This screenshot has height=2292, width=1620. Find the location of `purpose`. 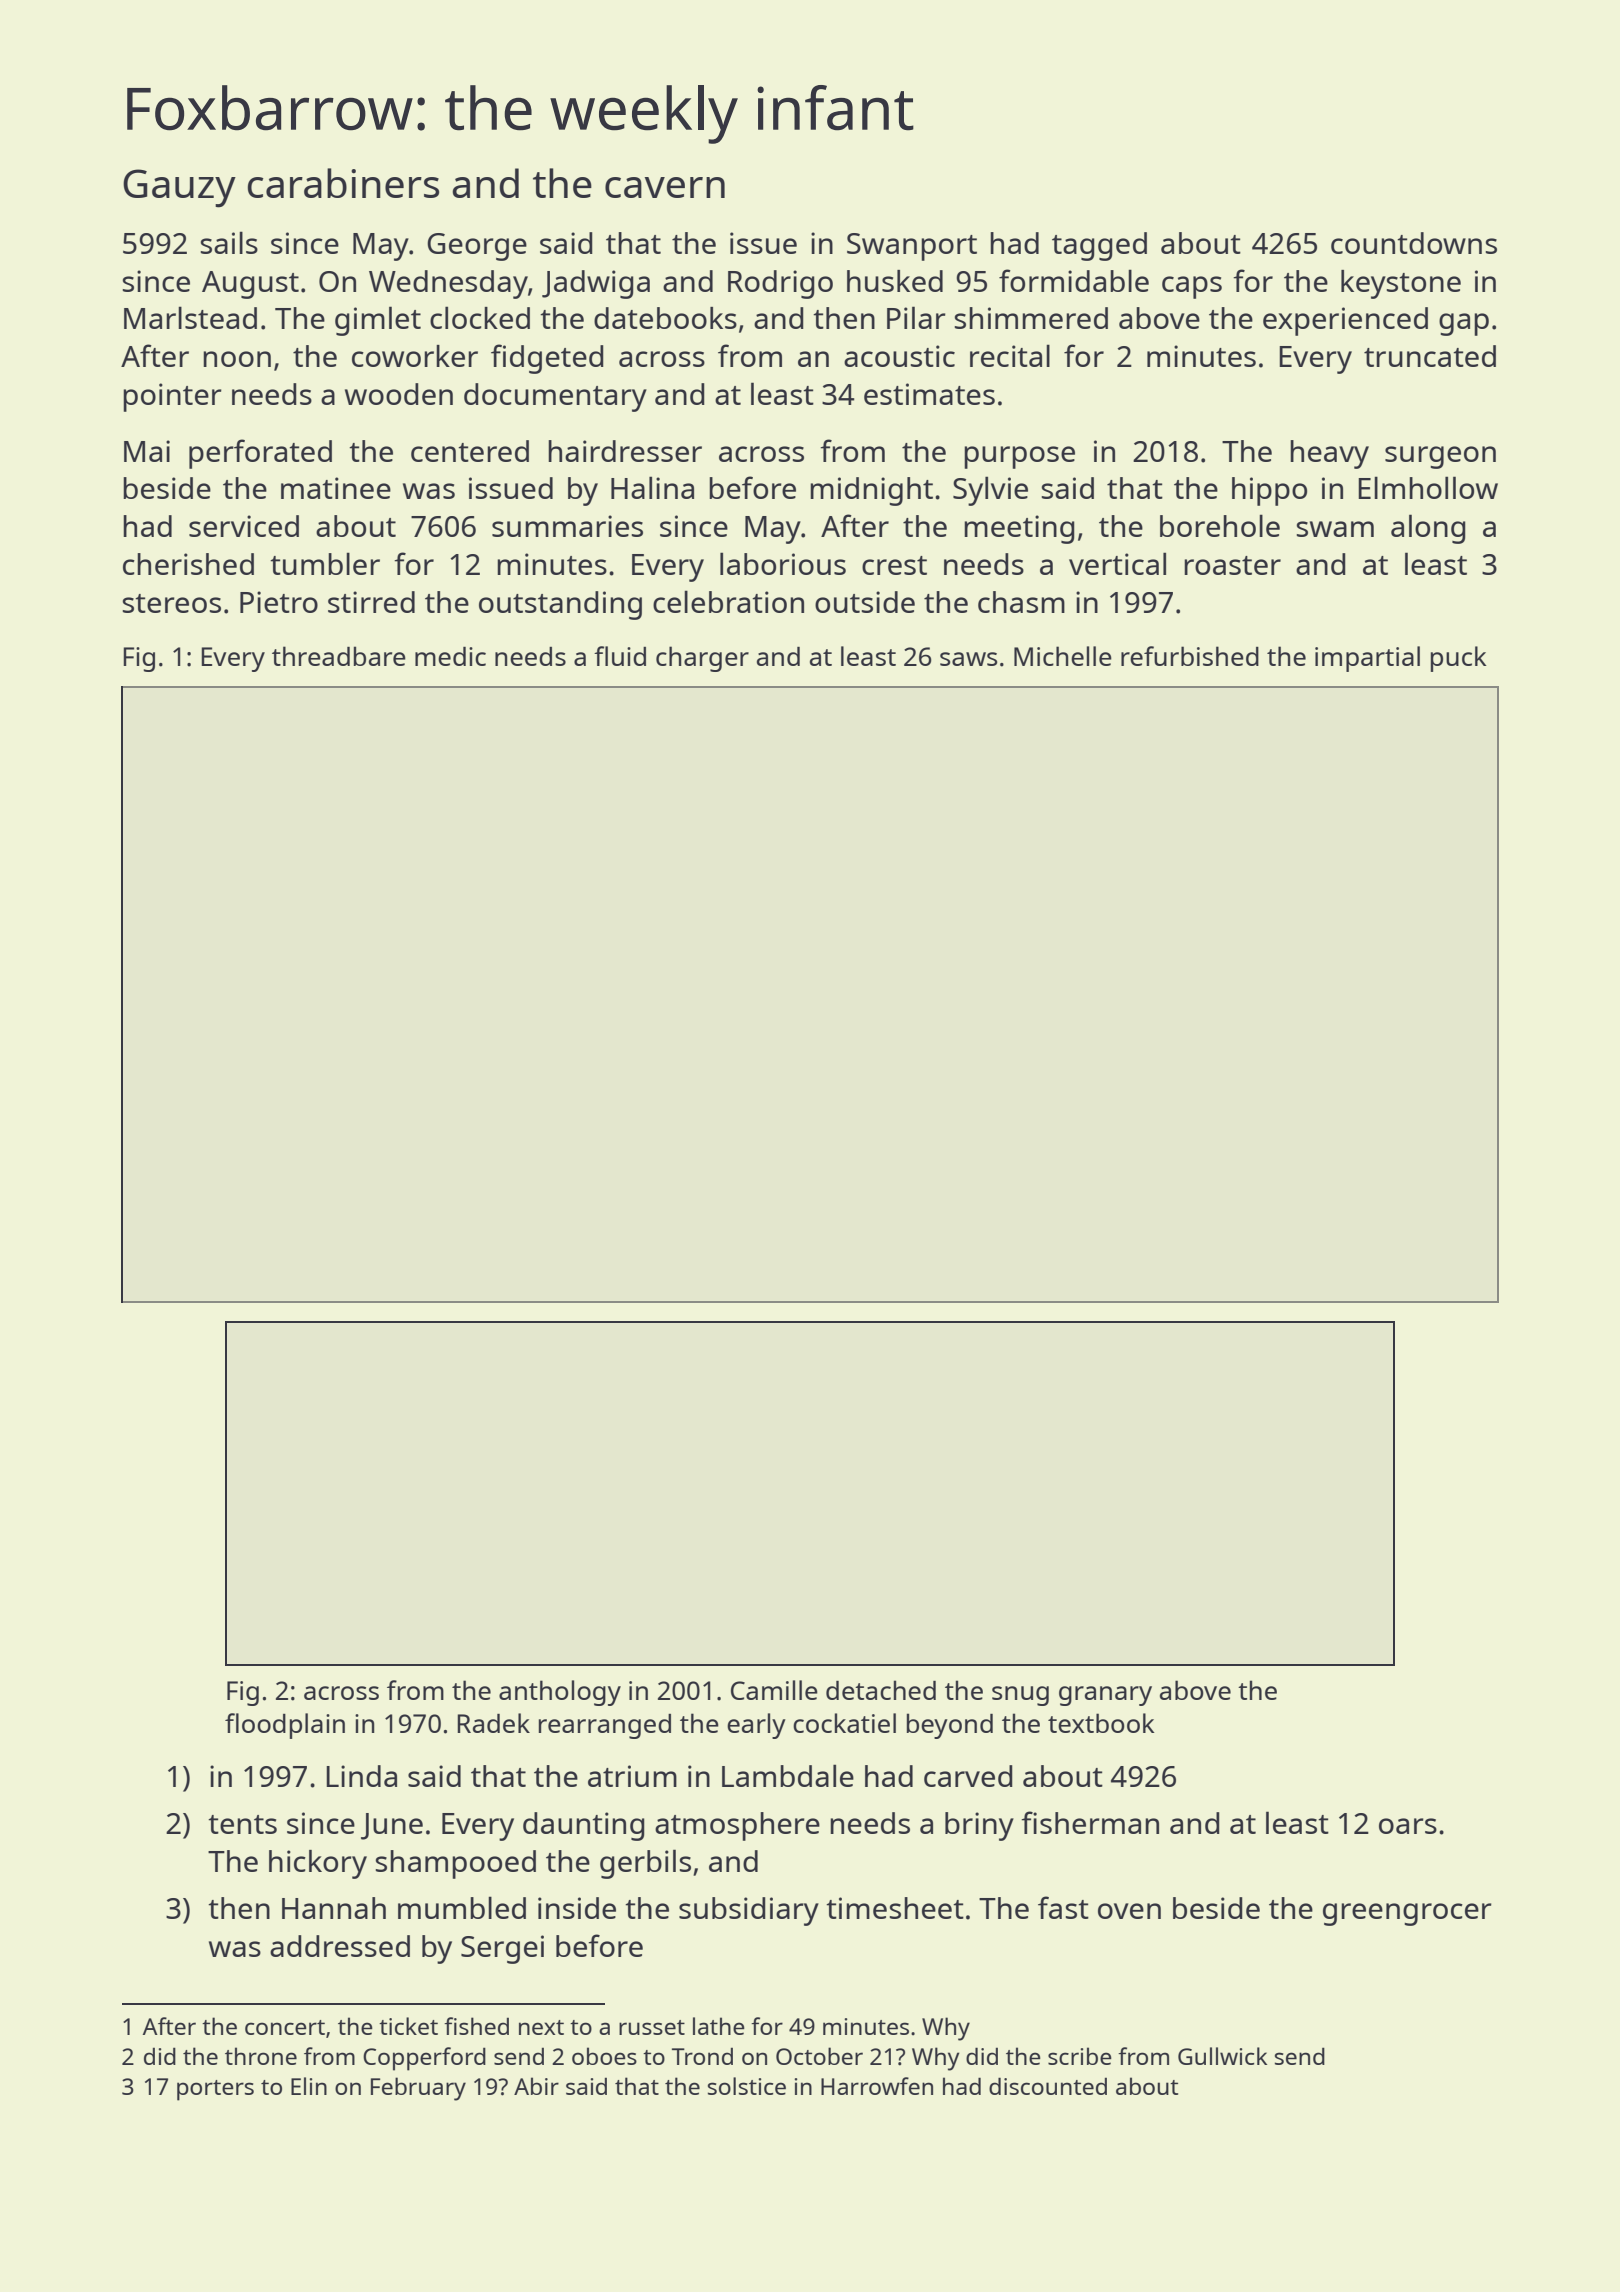

purpose is located at coordinates (1019, 457).
